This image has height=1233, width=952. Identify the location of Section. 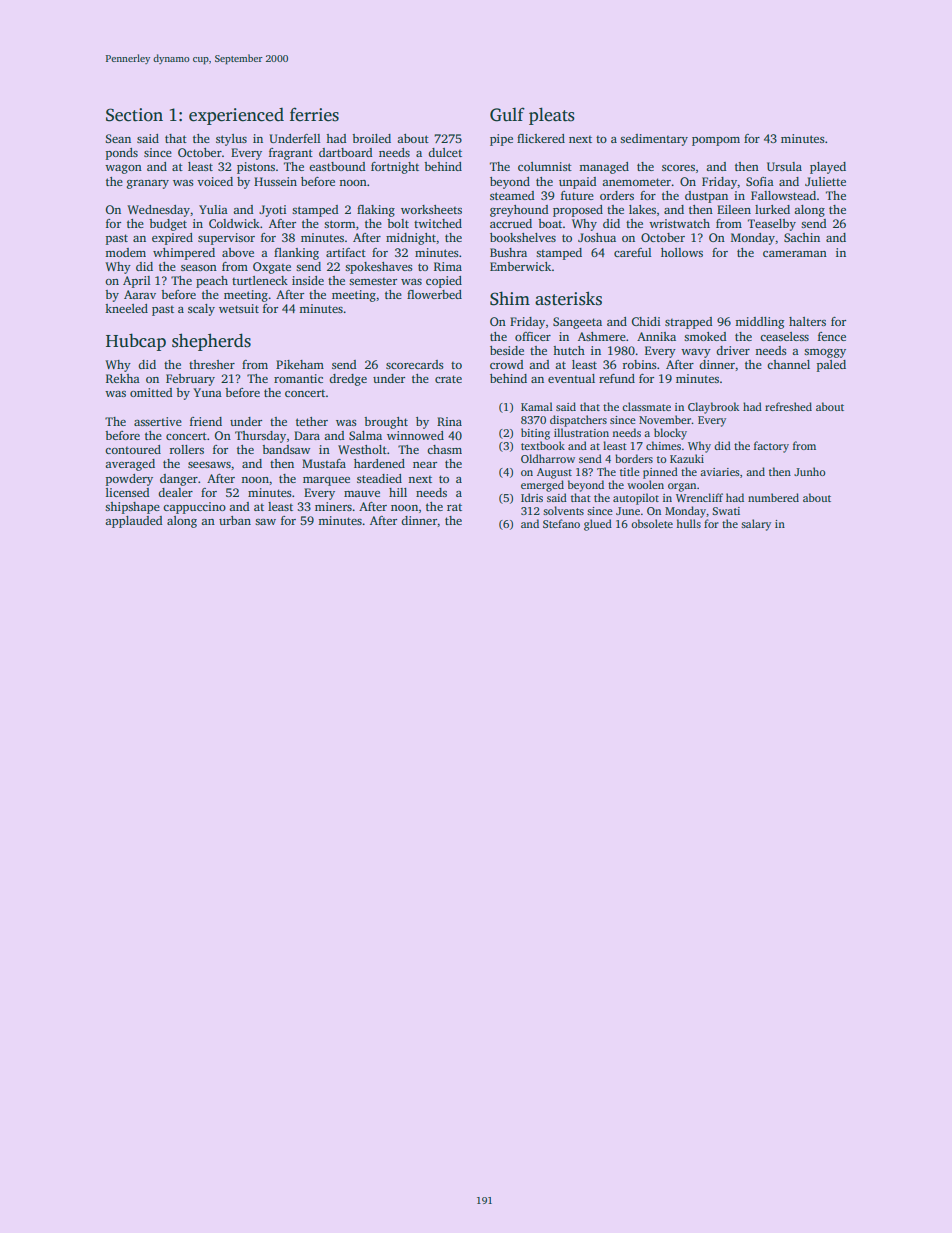
(134, 115).
